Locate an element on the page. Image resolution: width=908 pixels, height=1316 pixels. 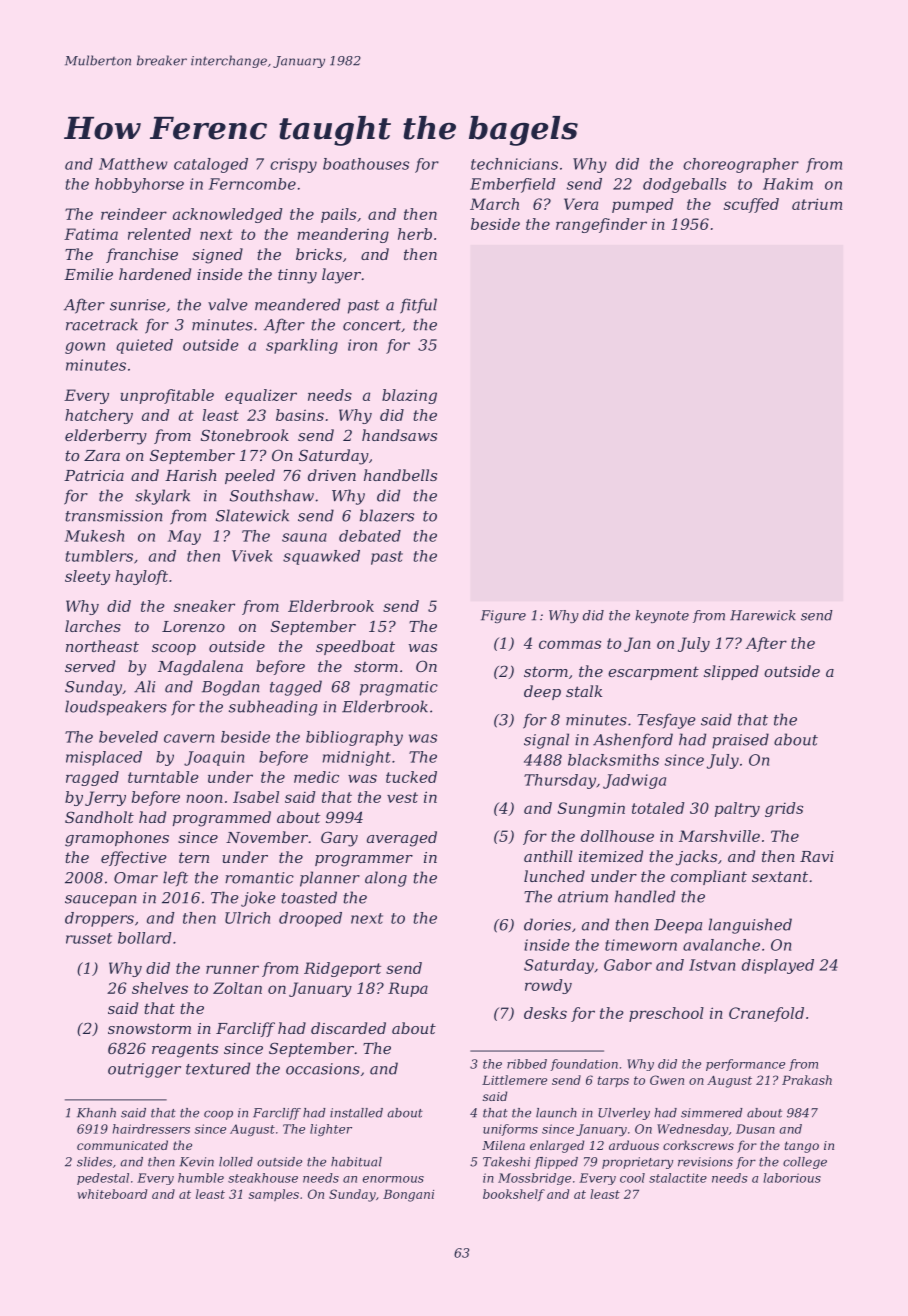
performance is located at coordinates (745, 1065).
